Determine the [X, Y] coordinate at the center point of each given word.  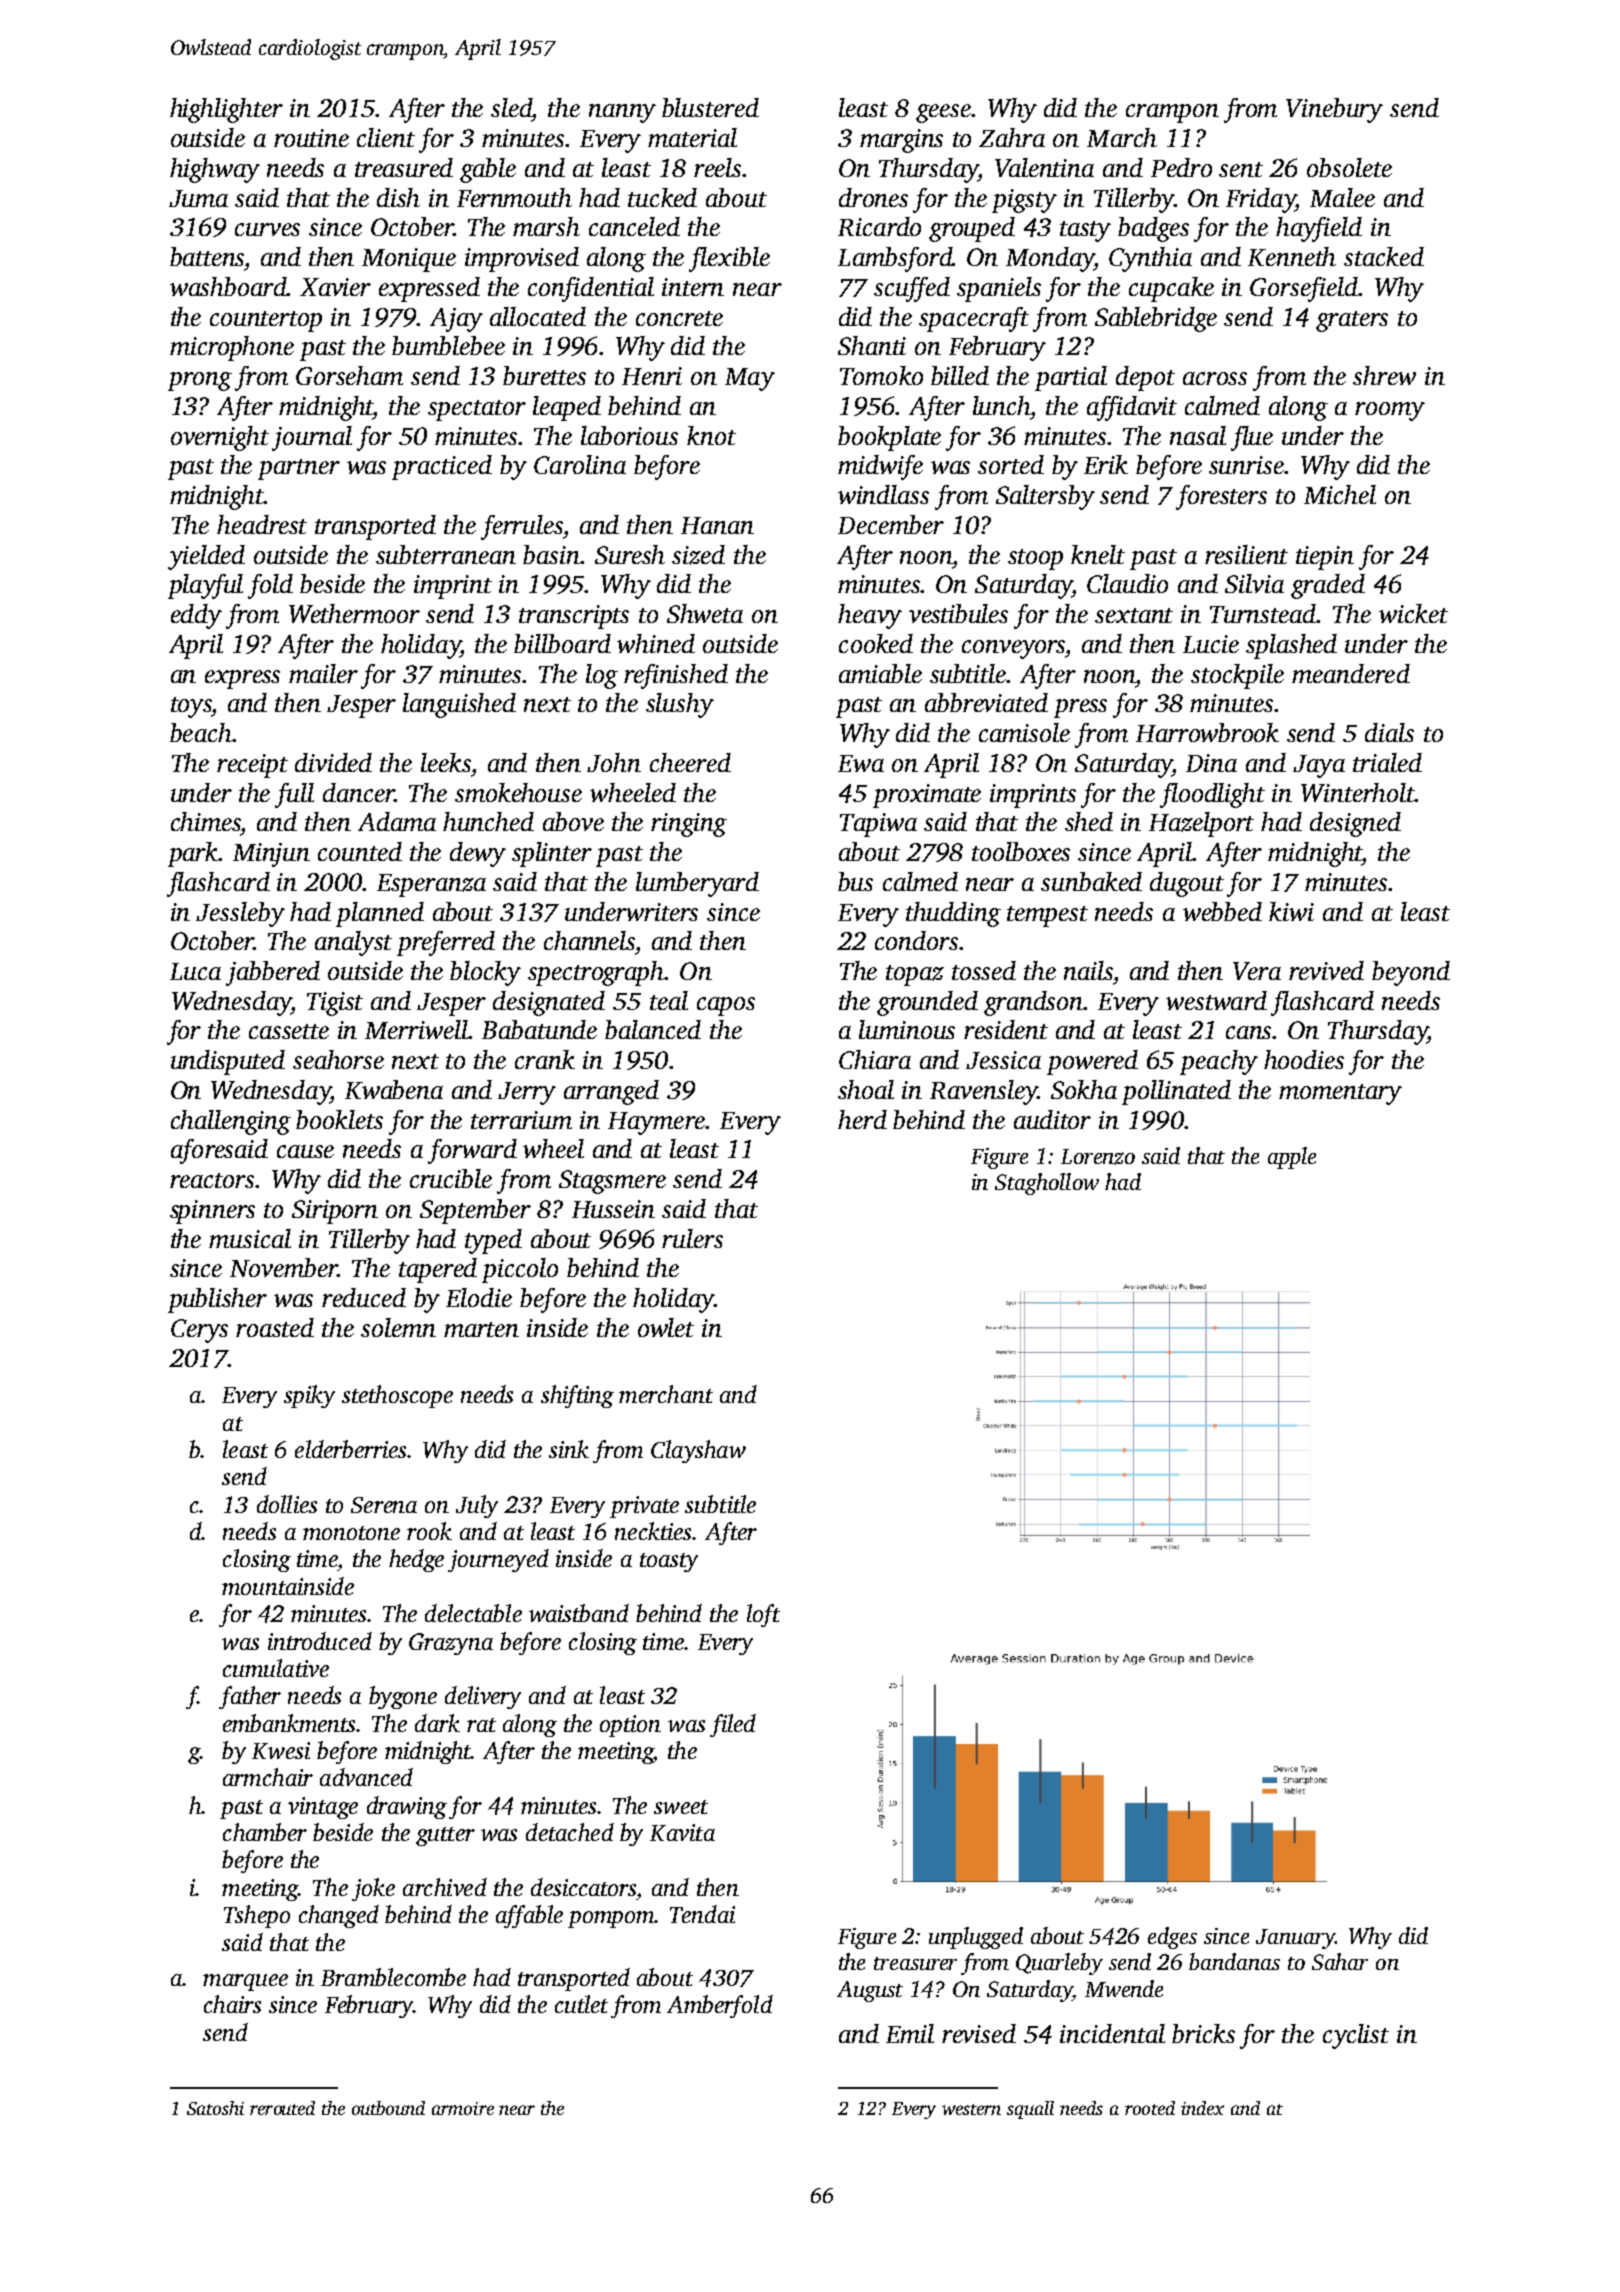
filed [733, 1725]
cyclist [1356, 2036]
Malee [1342, 197]
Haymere [656, 1123]
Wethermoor [354, 613]
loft [763, 1615]
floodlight [1212, 795]
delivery [483, 1697]
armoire [463, 2108]
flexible [729, 259]
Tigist [335, 1004]
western [971, 2109]
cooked [876, 643]
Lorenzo [1098, 1157]
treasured [404, 167]
